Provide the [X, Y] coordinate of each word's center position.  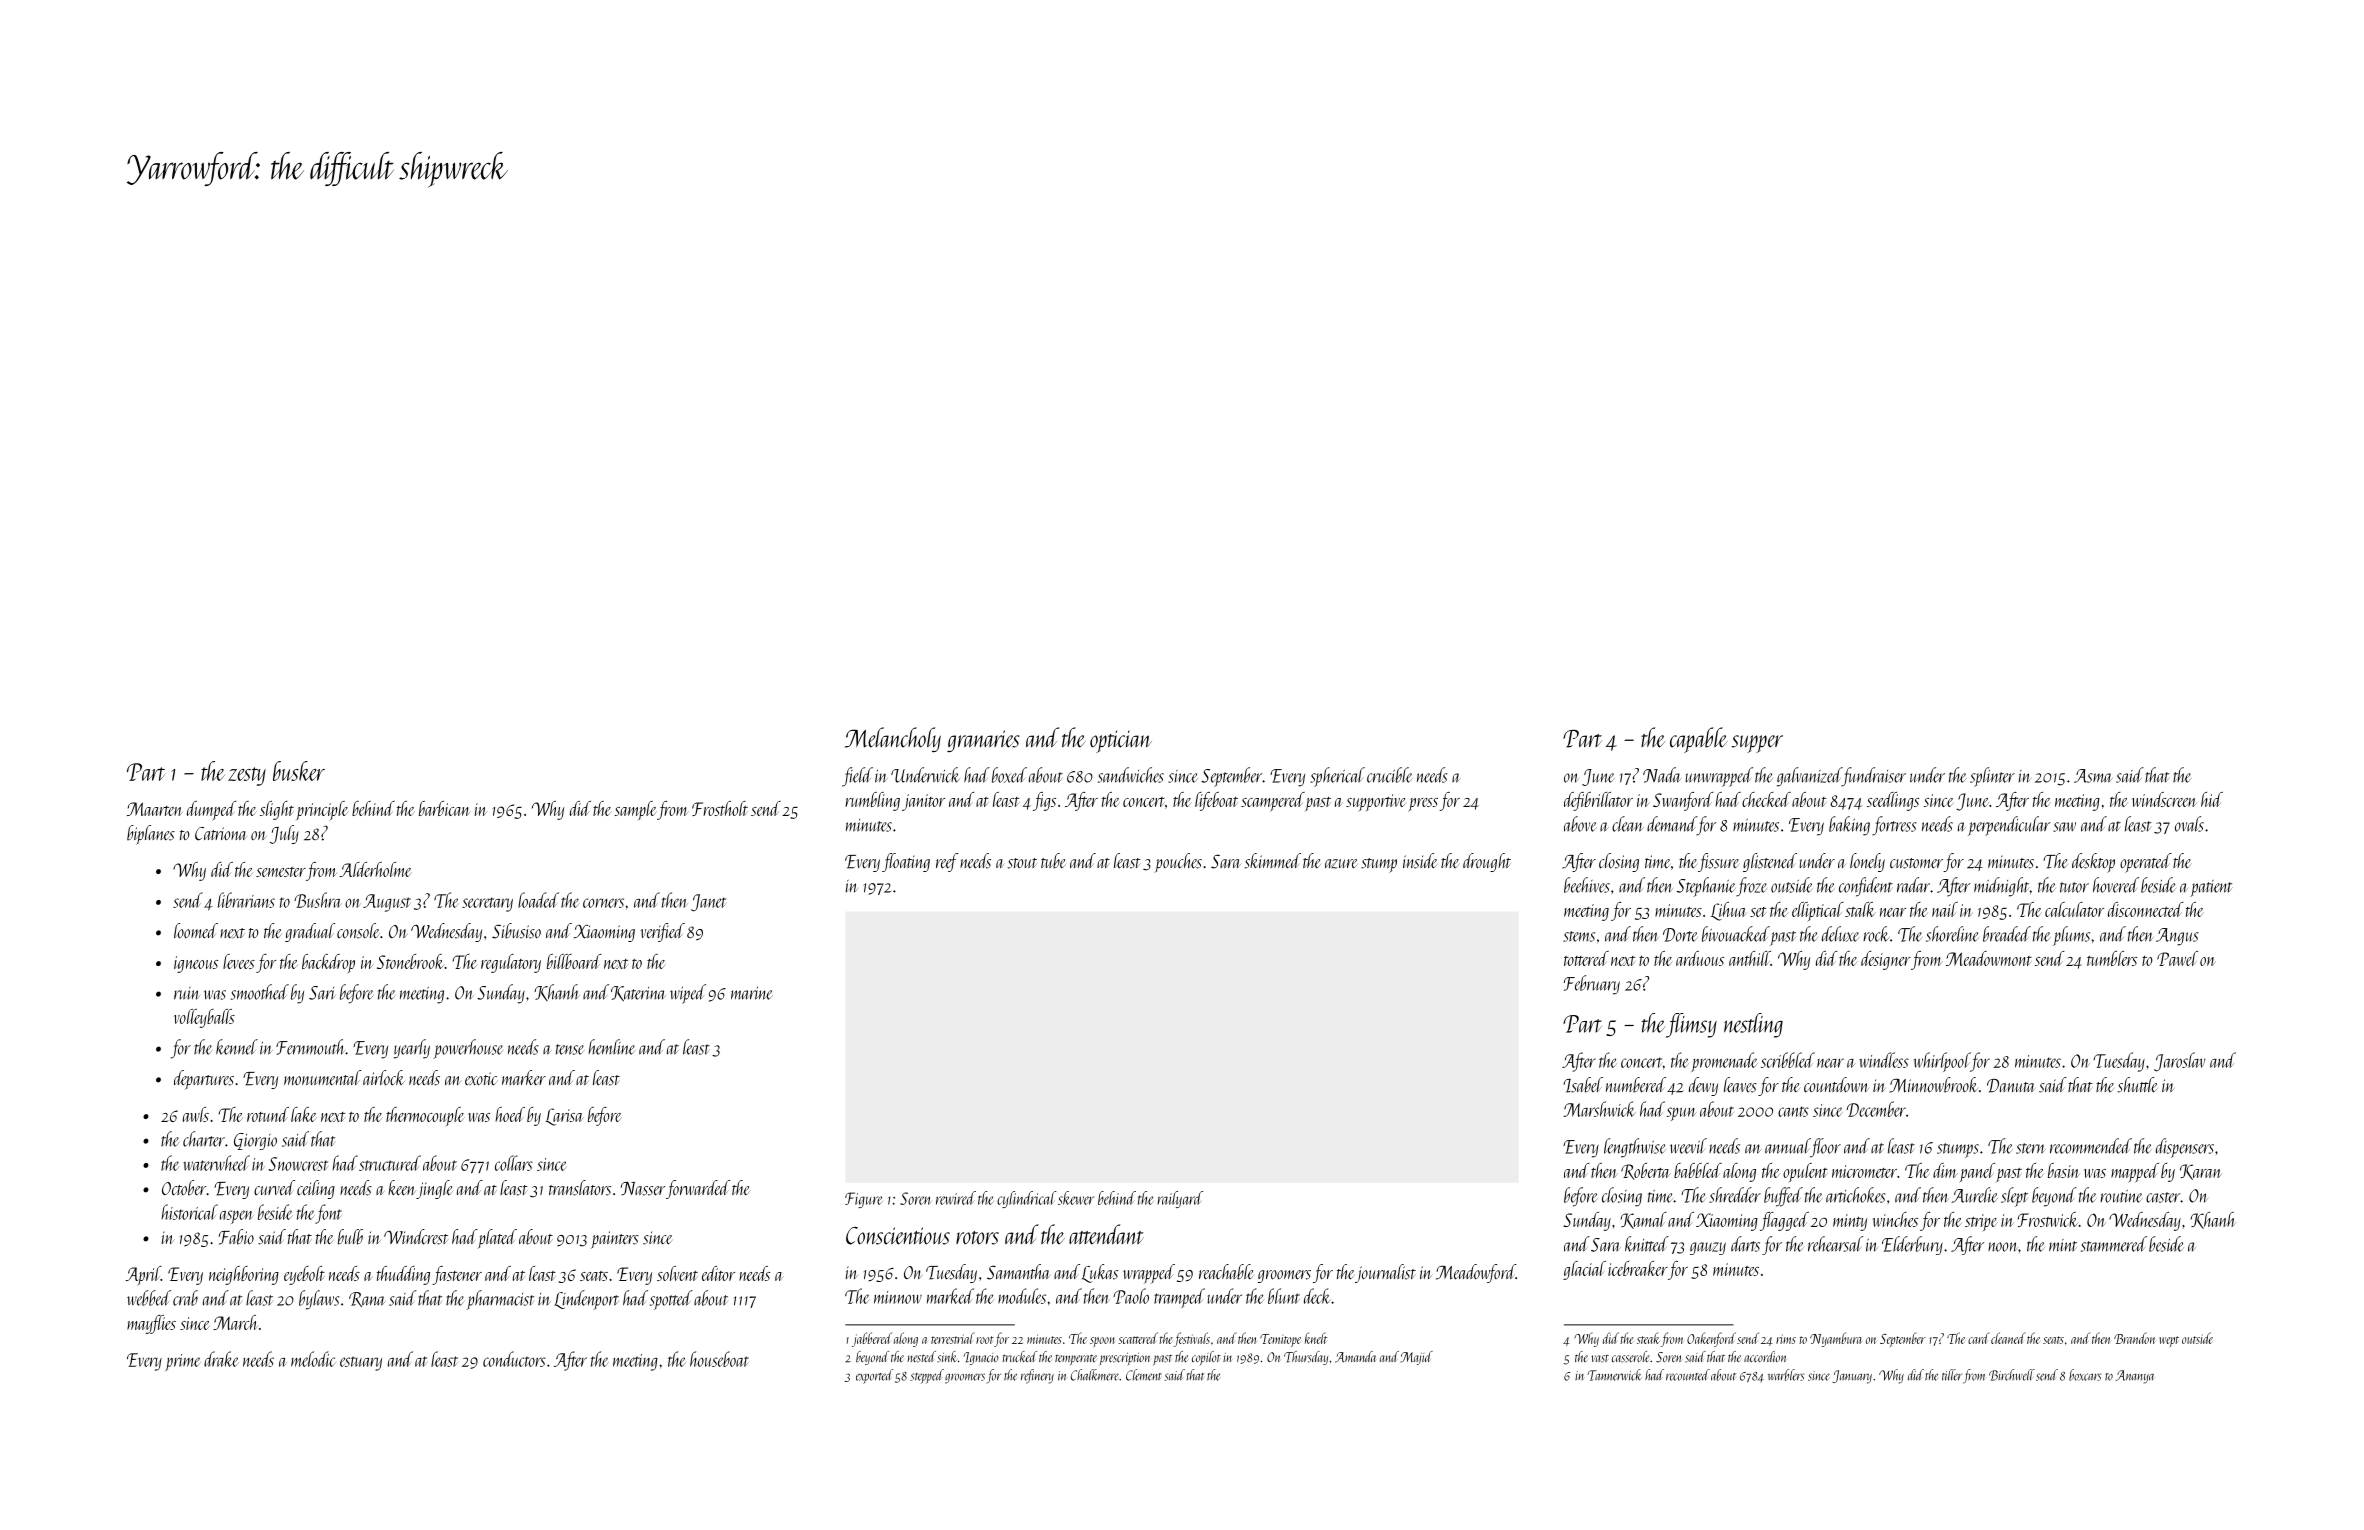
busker [299, 771]
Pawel [2177, 958]
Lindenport [586, 1300]
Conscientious [898, 1236]
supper [1757, 744]
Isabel [1583, 1085]
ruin [186, 993]
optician [1121, 741]
